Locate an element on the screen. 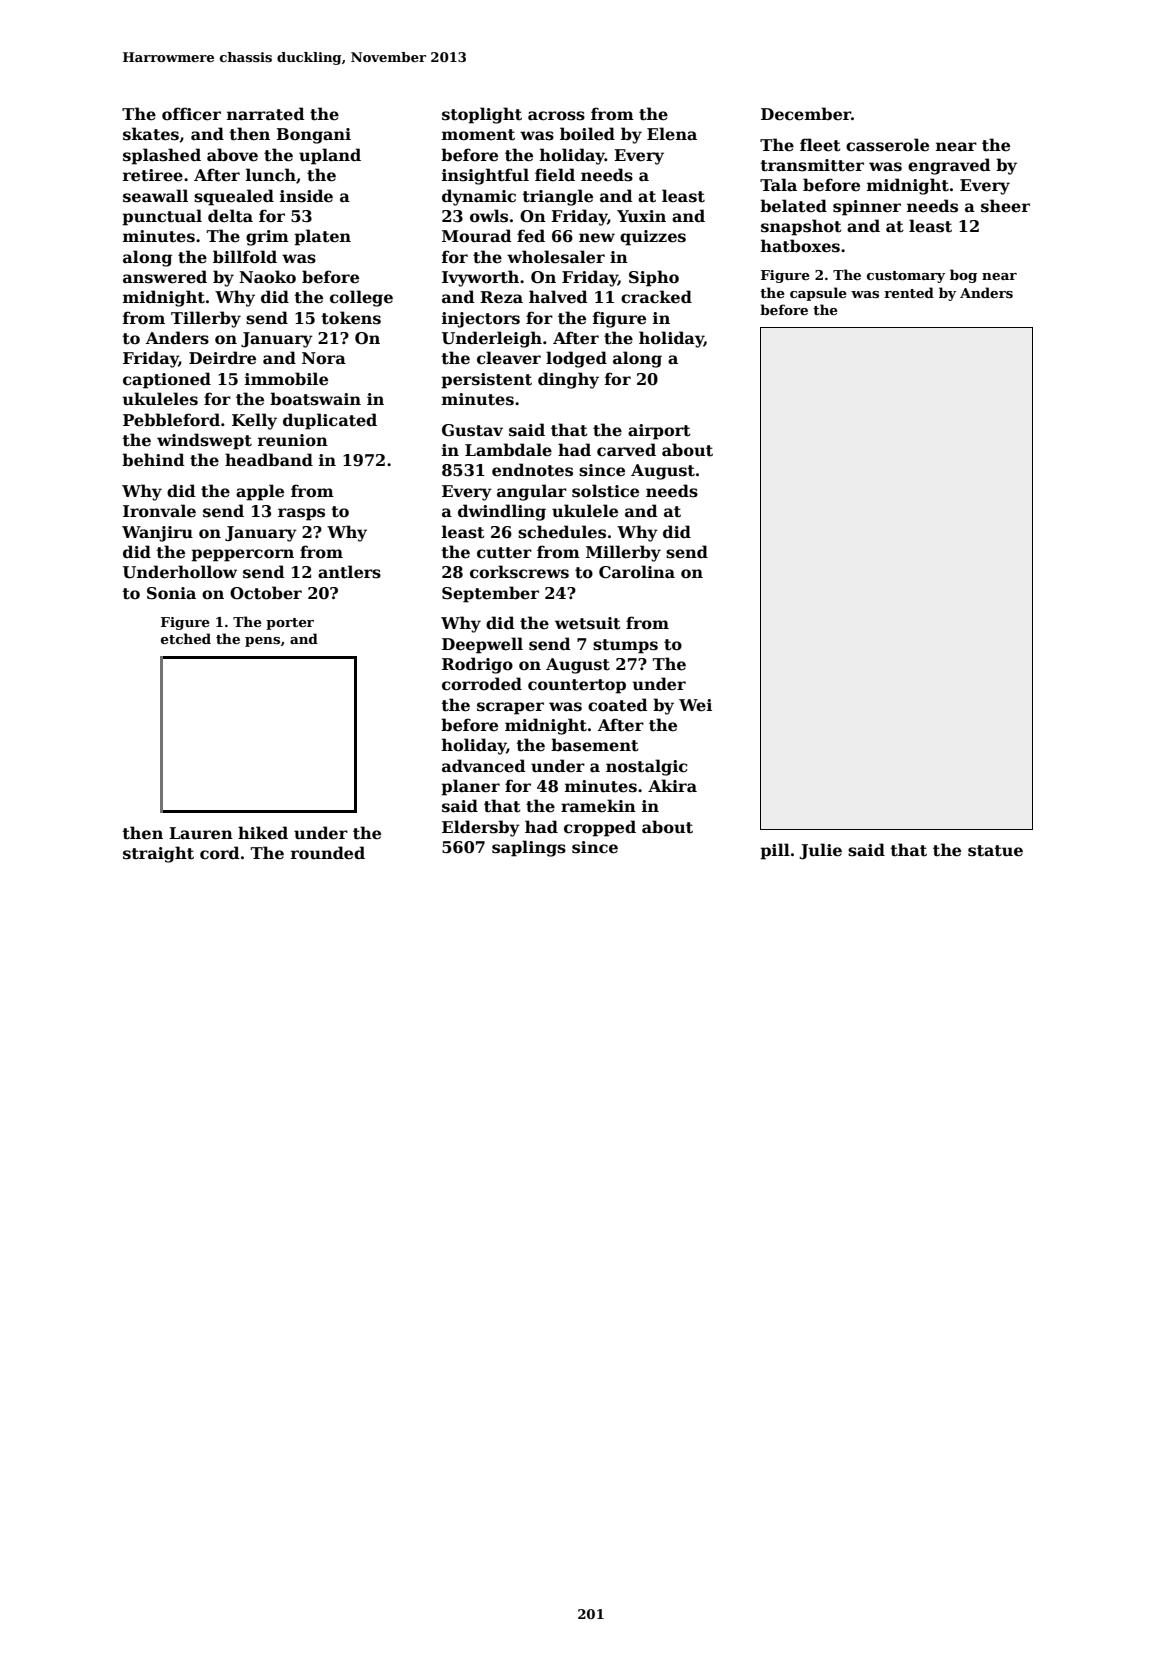 The image size is (1155, 1672). customary is located at coordinates (906, 277).
